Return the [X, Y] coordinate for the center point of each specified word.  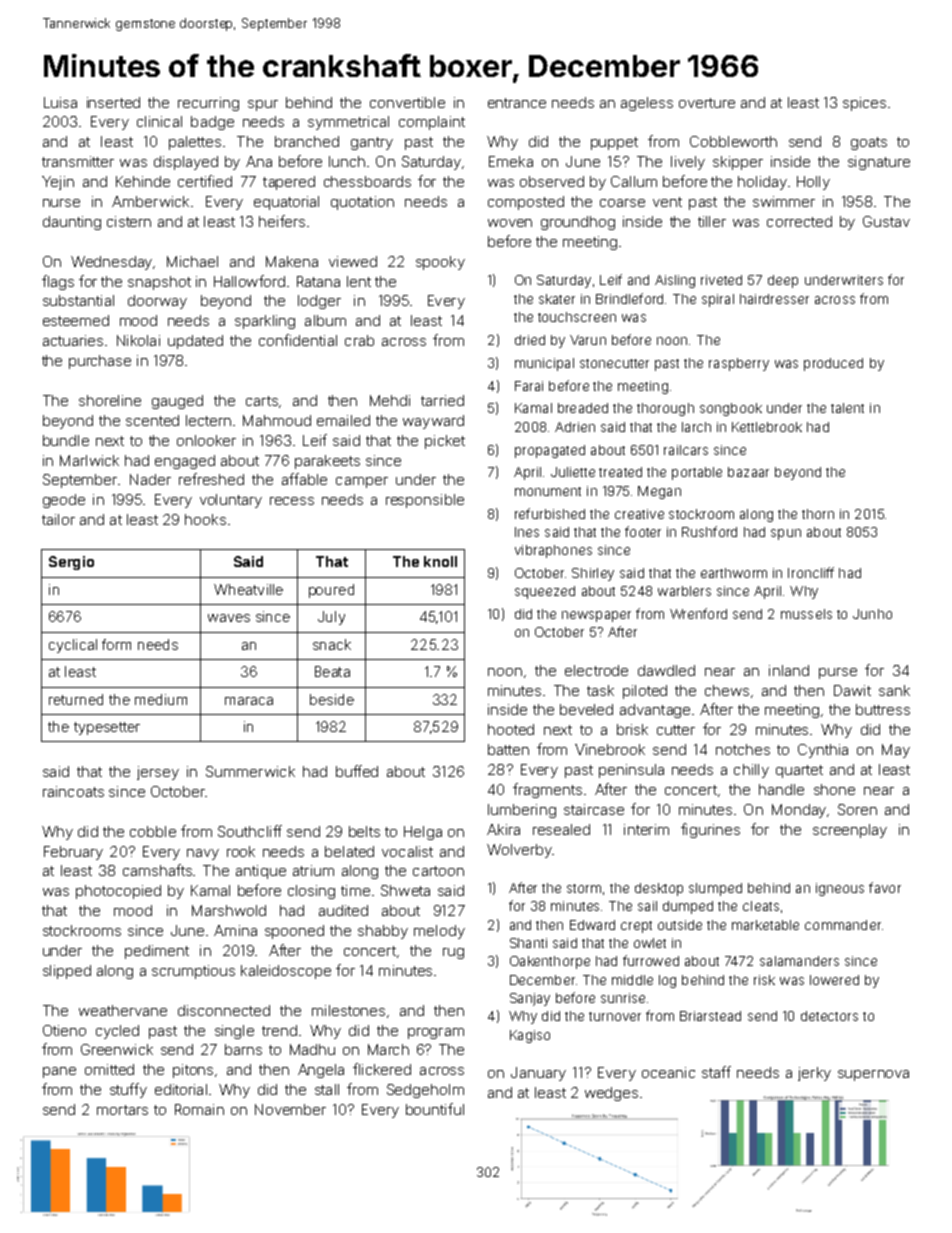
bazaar [748, 472]
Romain [199, 1109]
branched [307, 141]
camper [362, 482]
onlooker [206, 440]
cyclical [73, 646]
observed [552, 181]
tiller [712, 221]
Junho [872, 614]
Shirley [593, 574]
